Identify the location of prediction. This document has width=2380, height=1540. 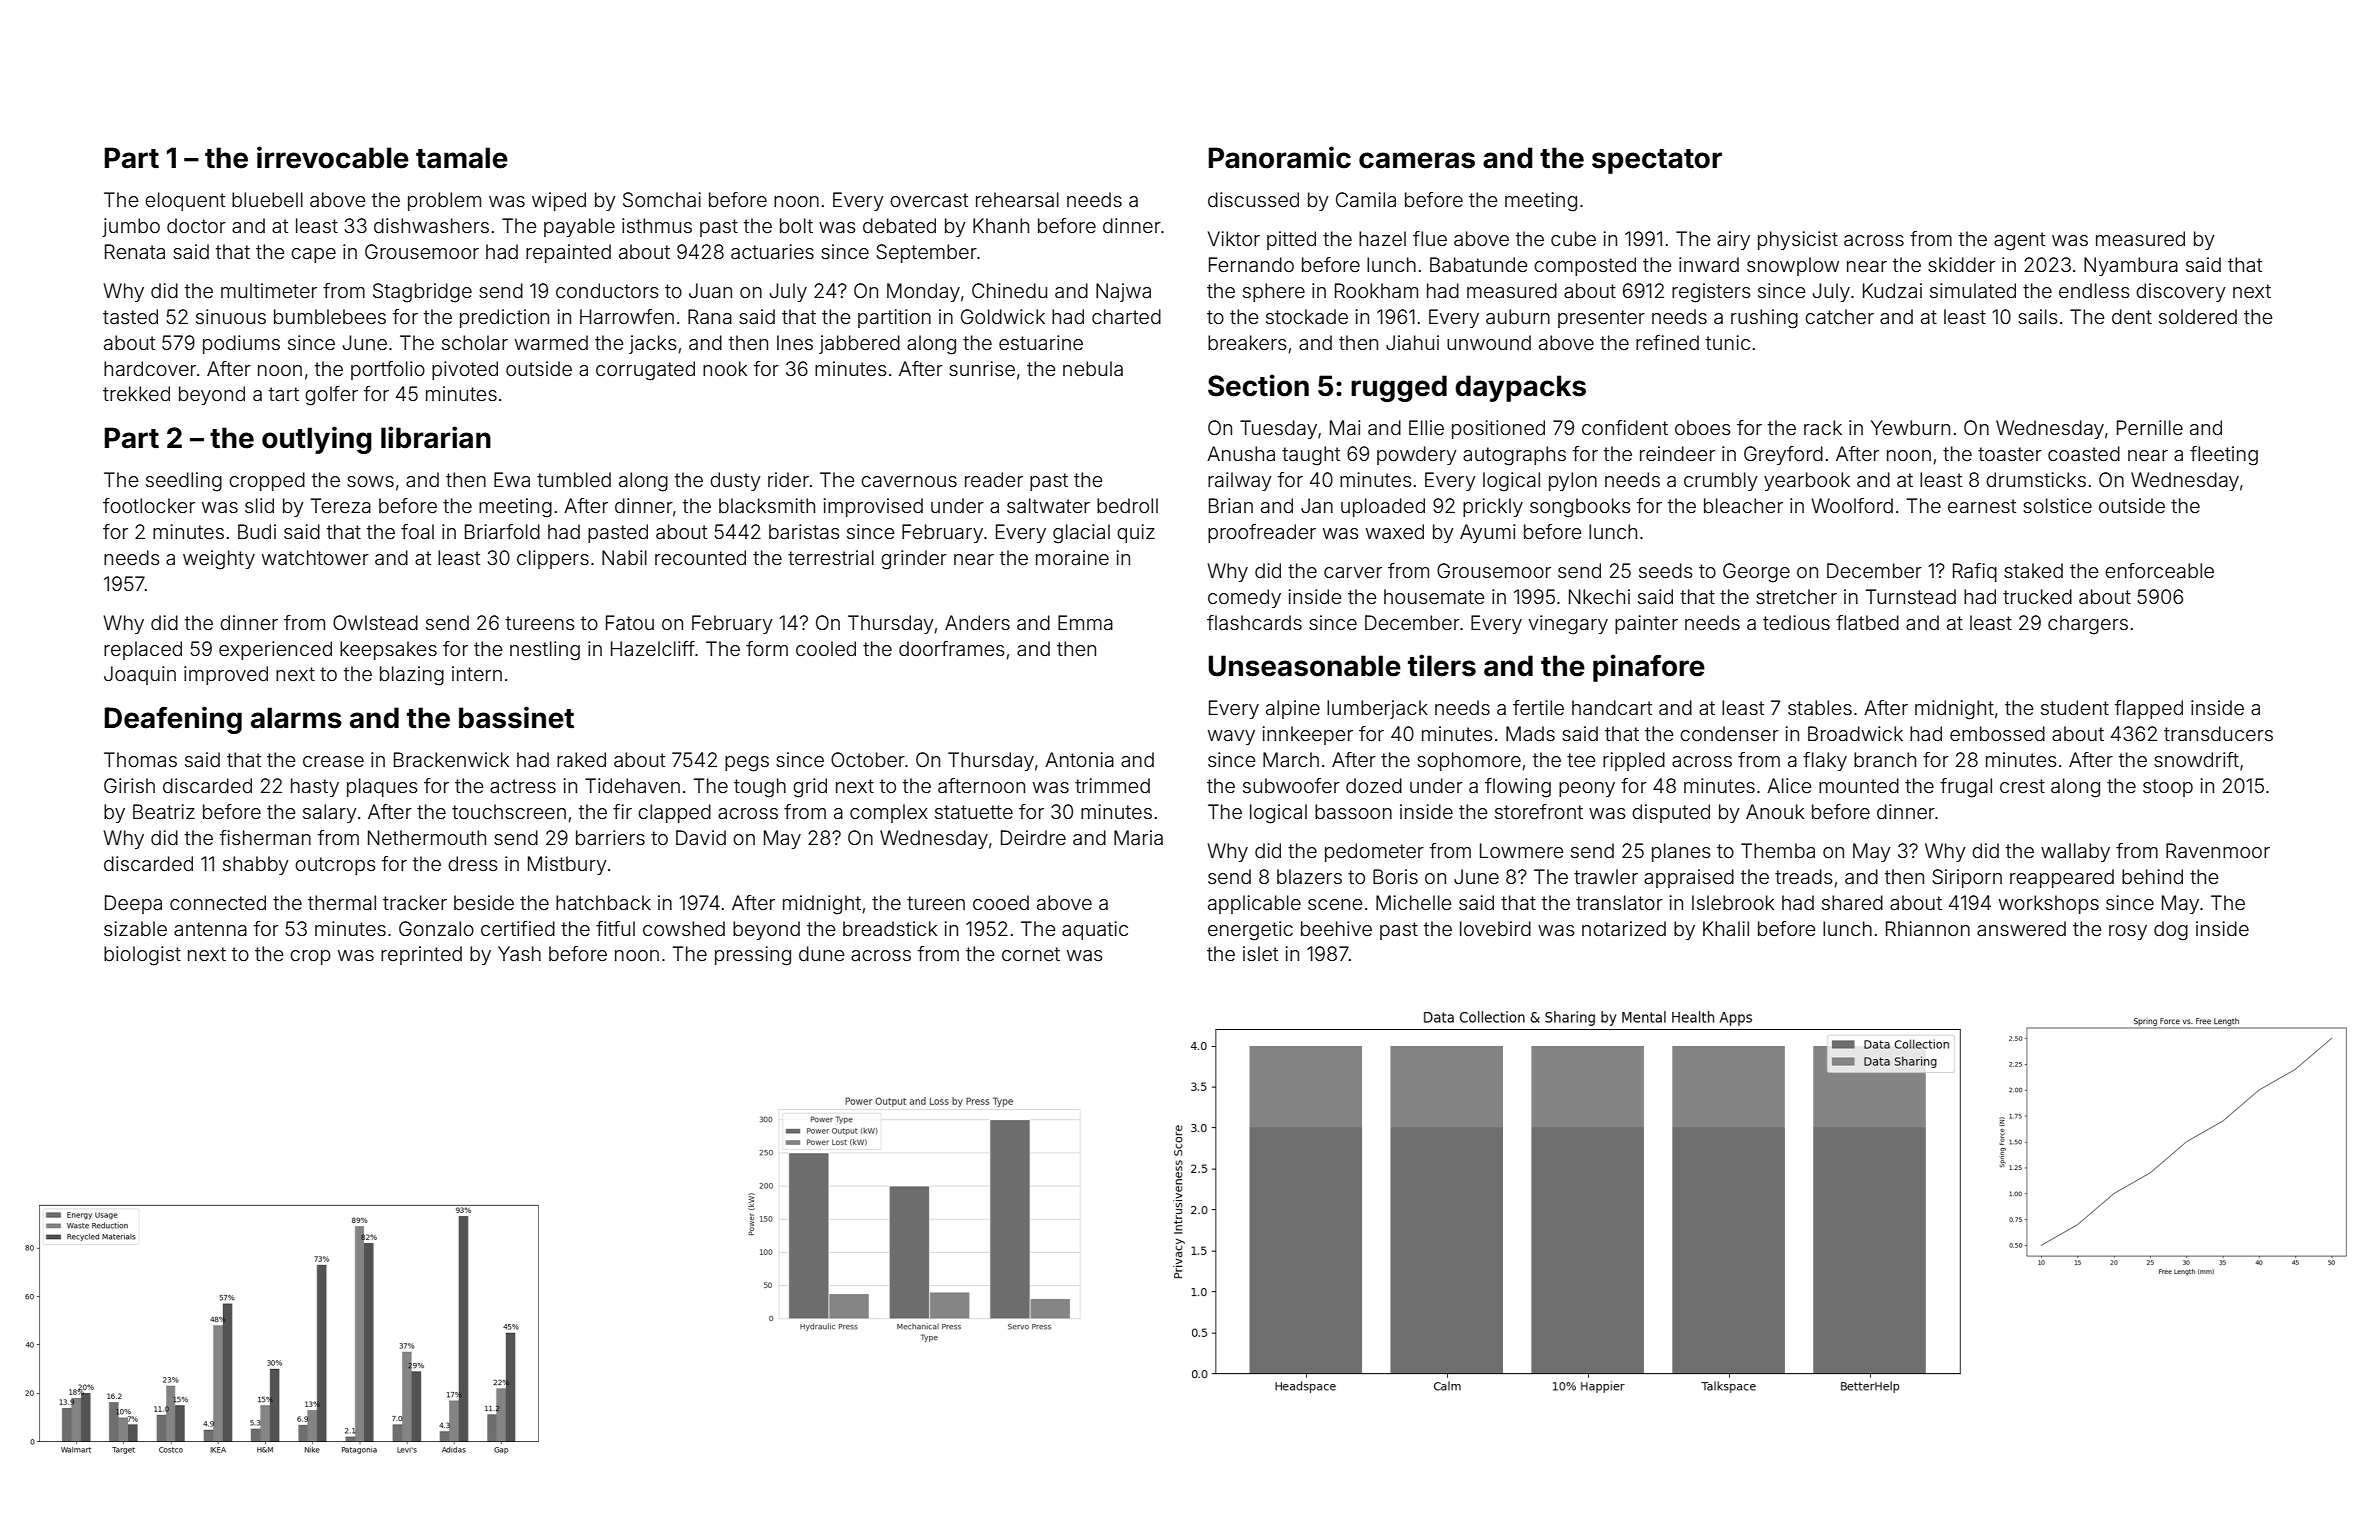
(504, 318).
